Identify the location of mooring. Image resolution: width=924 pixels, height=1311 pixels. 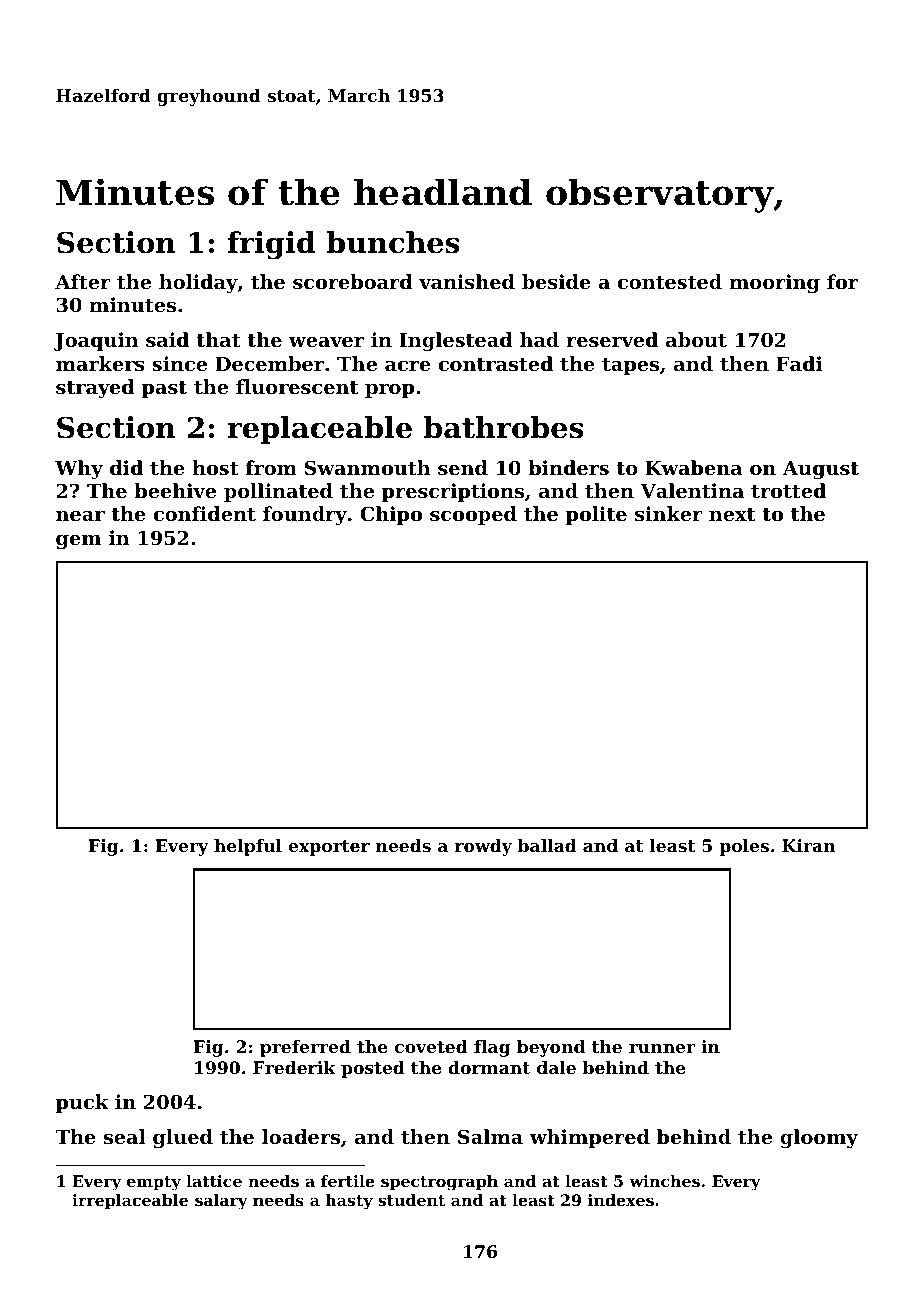
(774, 284).
